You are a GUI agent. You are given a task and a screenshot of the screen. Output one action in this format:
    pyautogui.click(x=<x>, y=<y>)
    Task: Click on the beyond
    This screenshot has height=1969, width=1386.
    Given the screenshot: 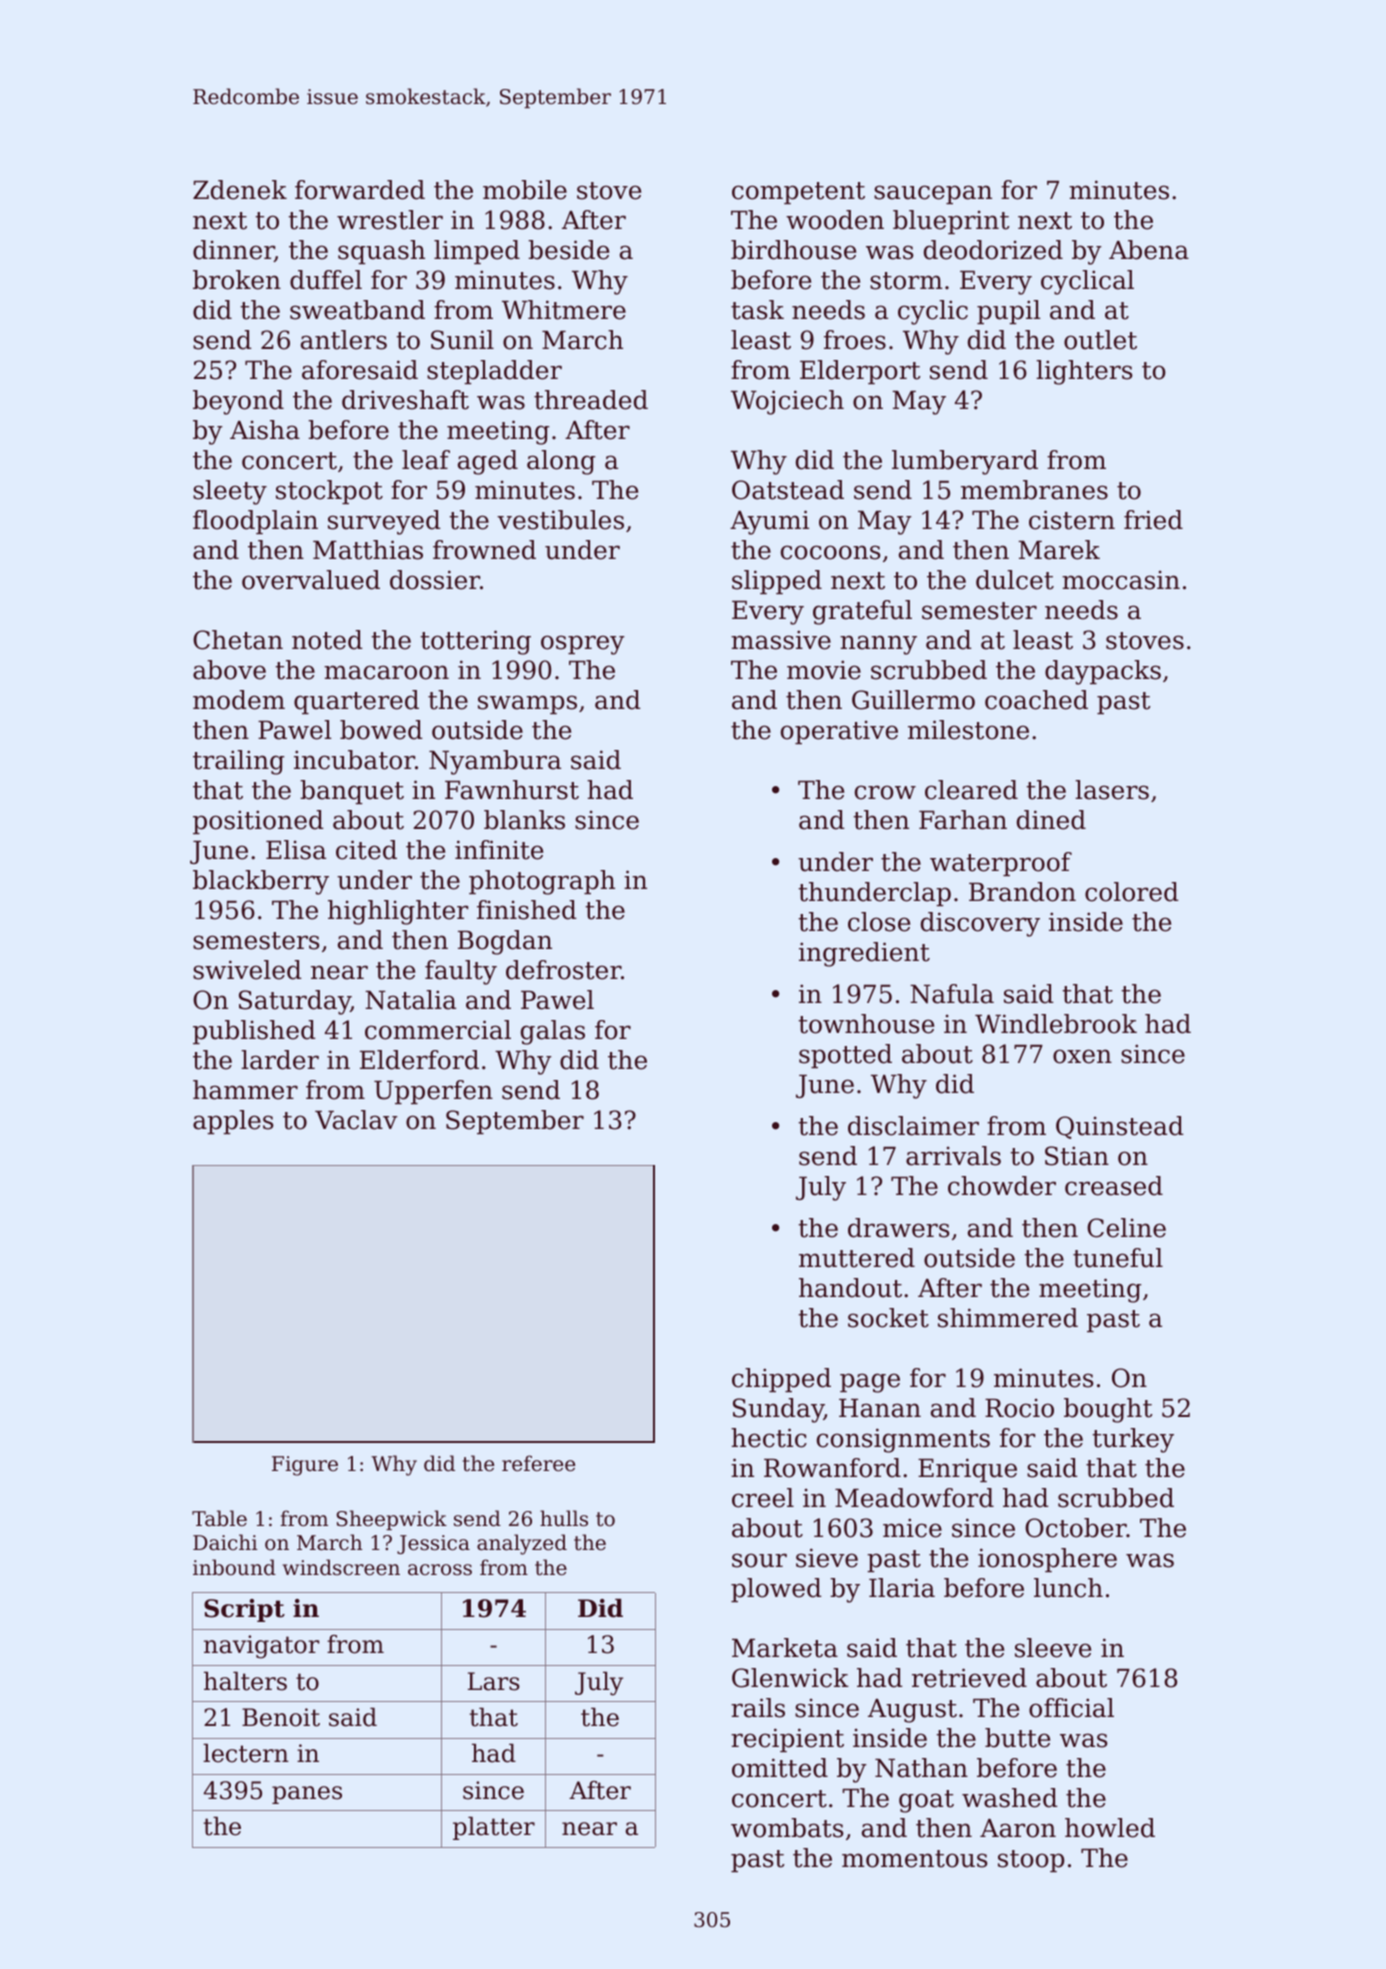 What is the action you would take?
    pyautogui.click(x=238, y=402)
